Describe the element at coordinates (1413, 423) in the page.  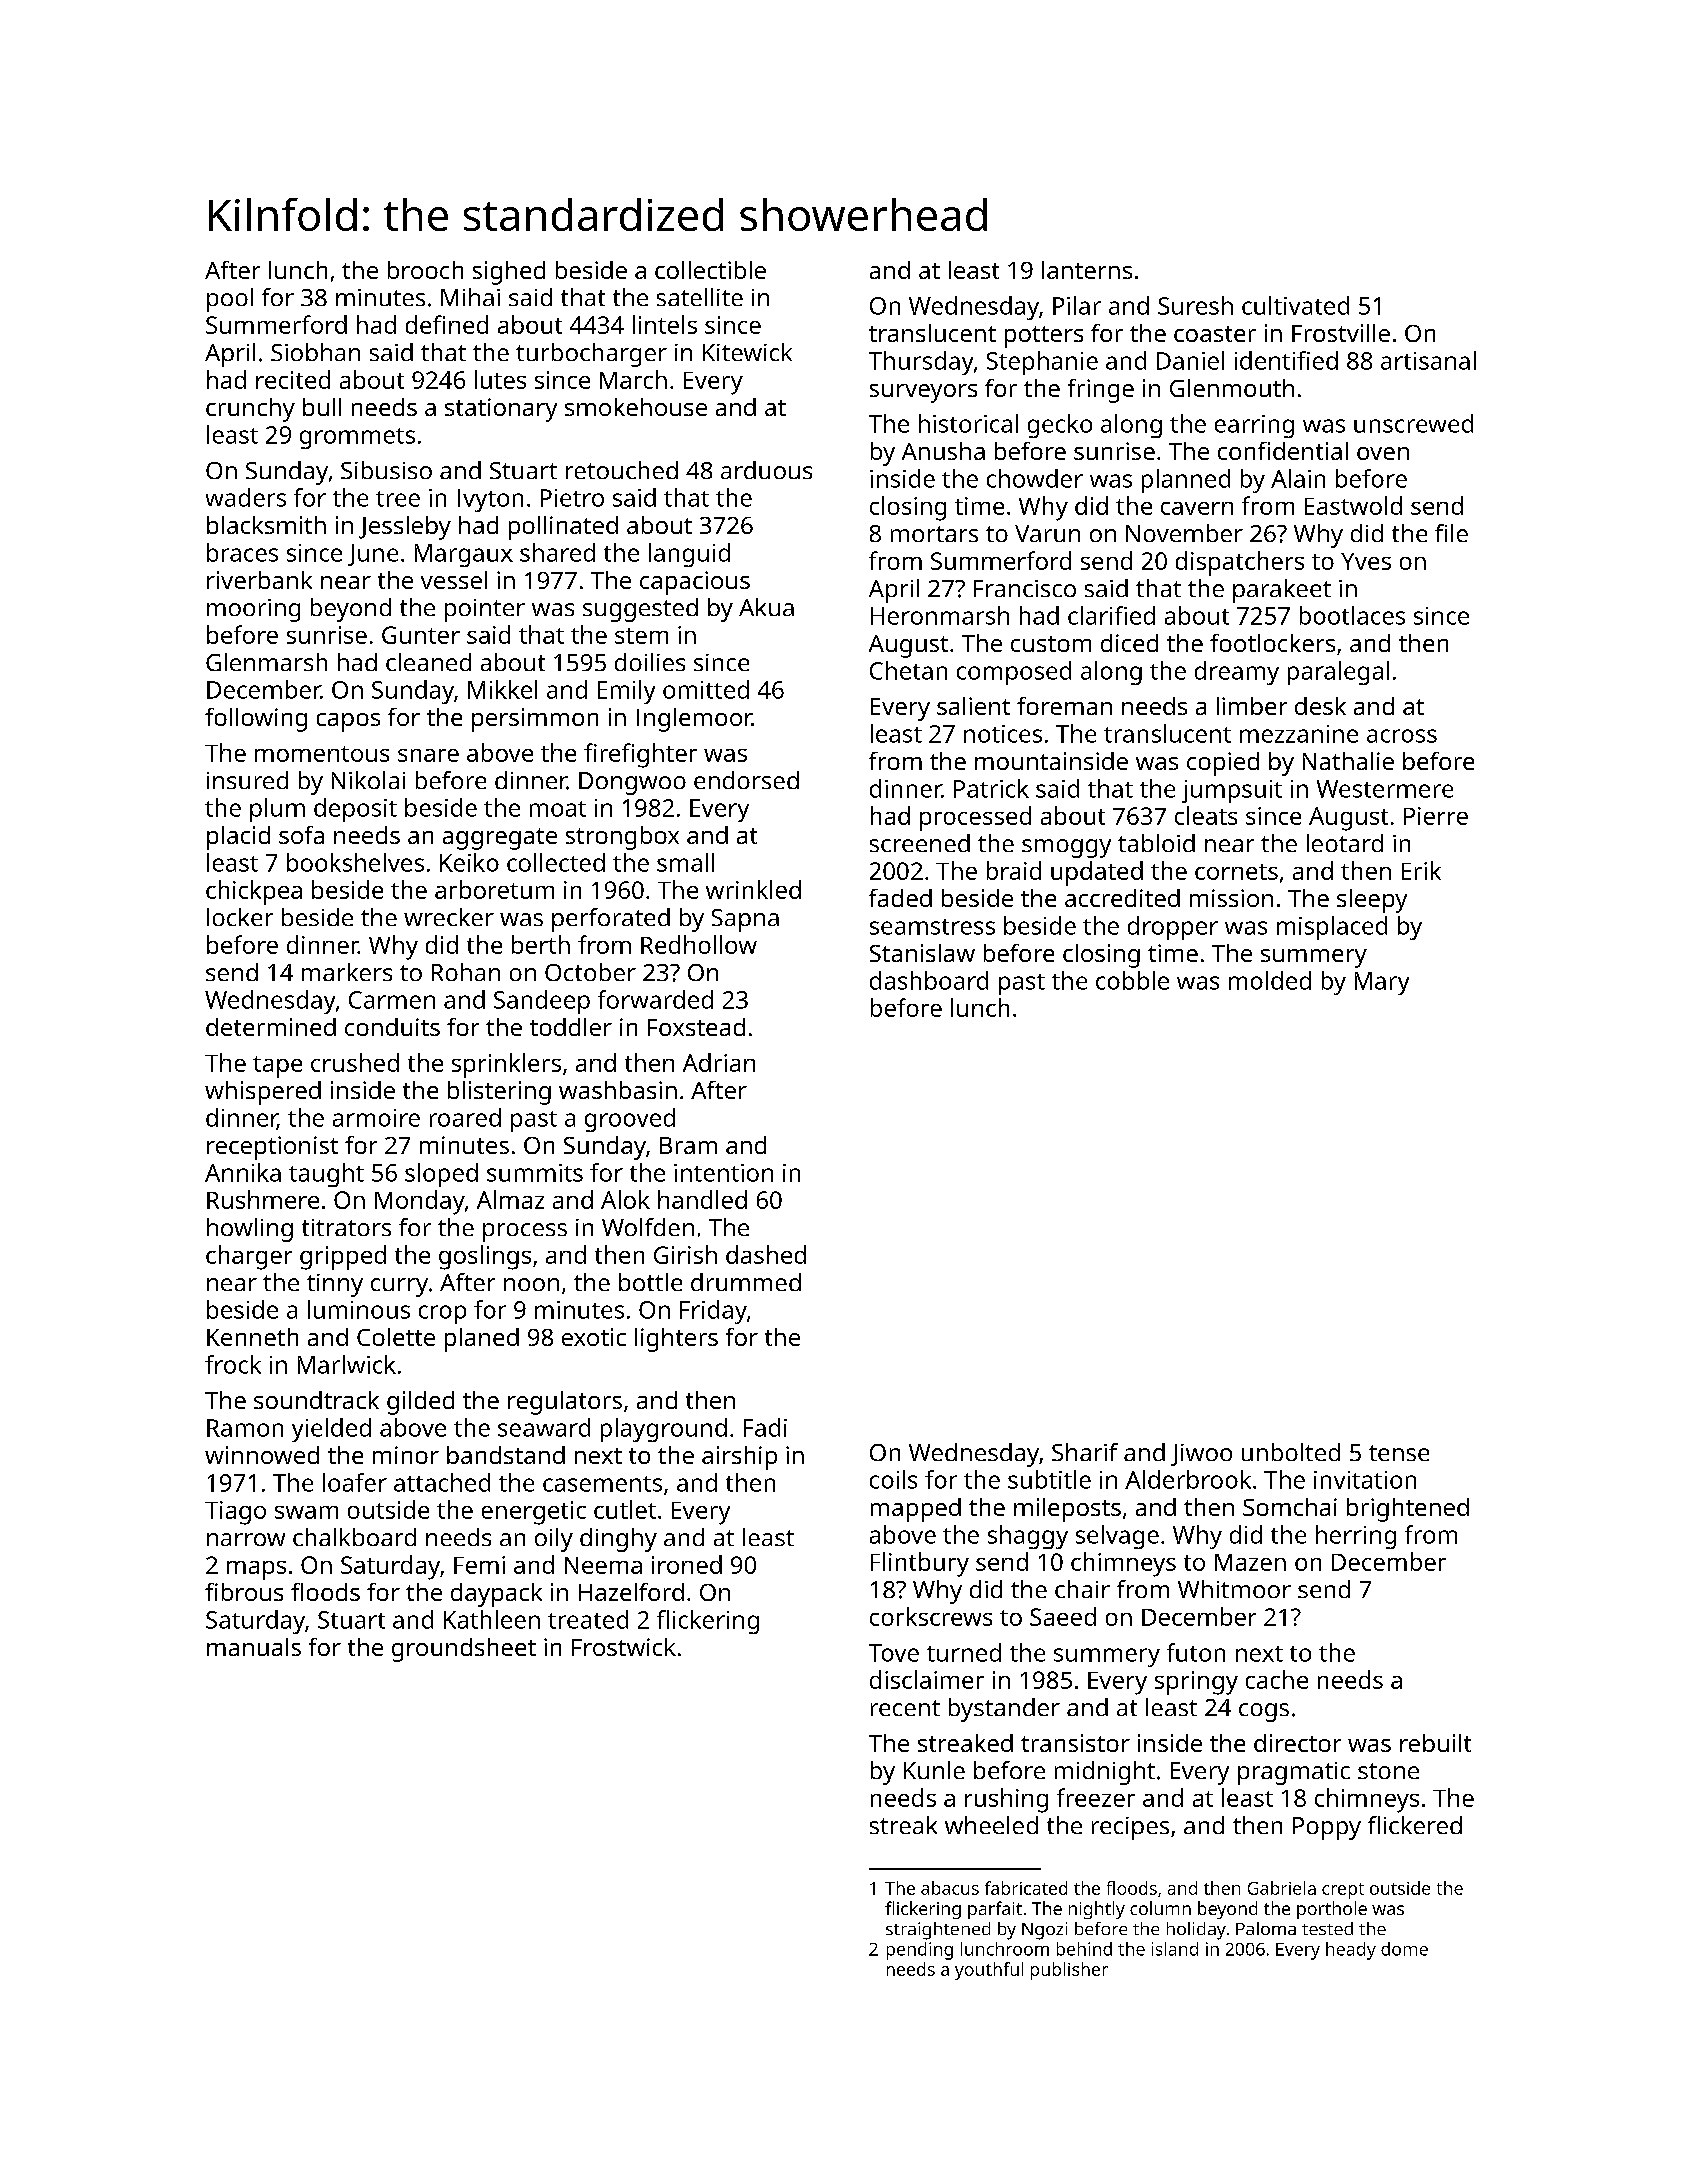
I see `unscrewed` at that location.
